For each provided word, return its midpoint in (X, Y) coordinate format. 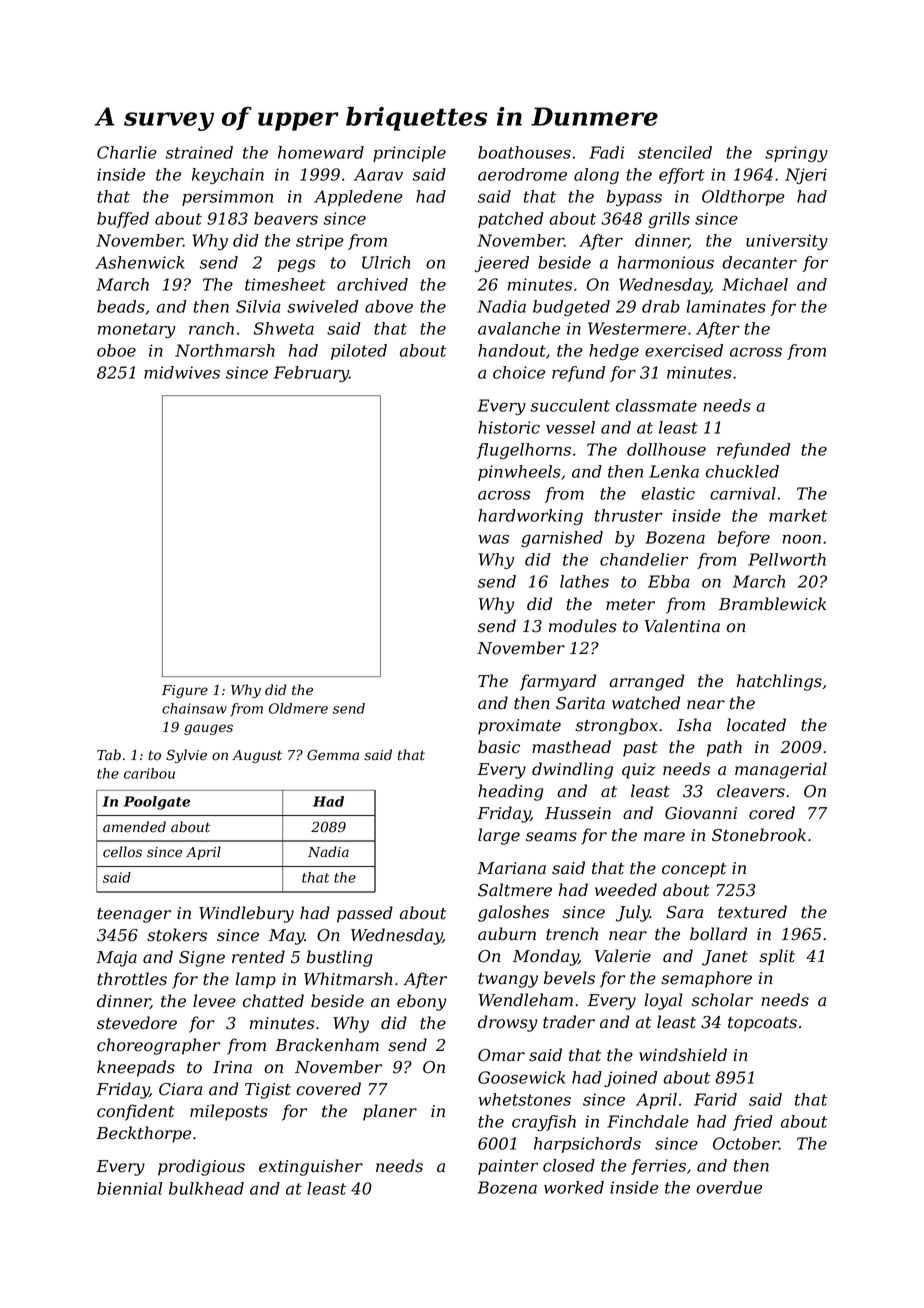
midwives (182, 372)
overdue (729, 1187)
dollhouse (666, 449)
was (493, 539)
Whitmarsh (348, 979)
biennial (129, 1188)
